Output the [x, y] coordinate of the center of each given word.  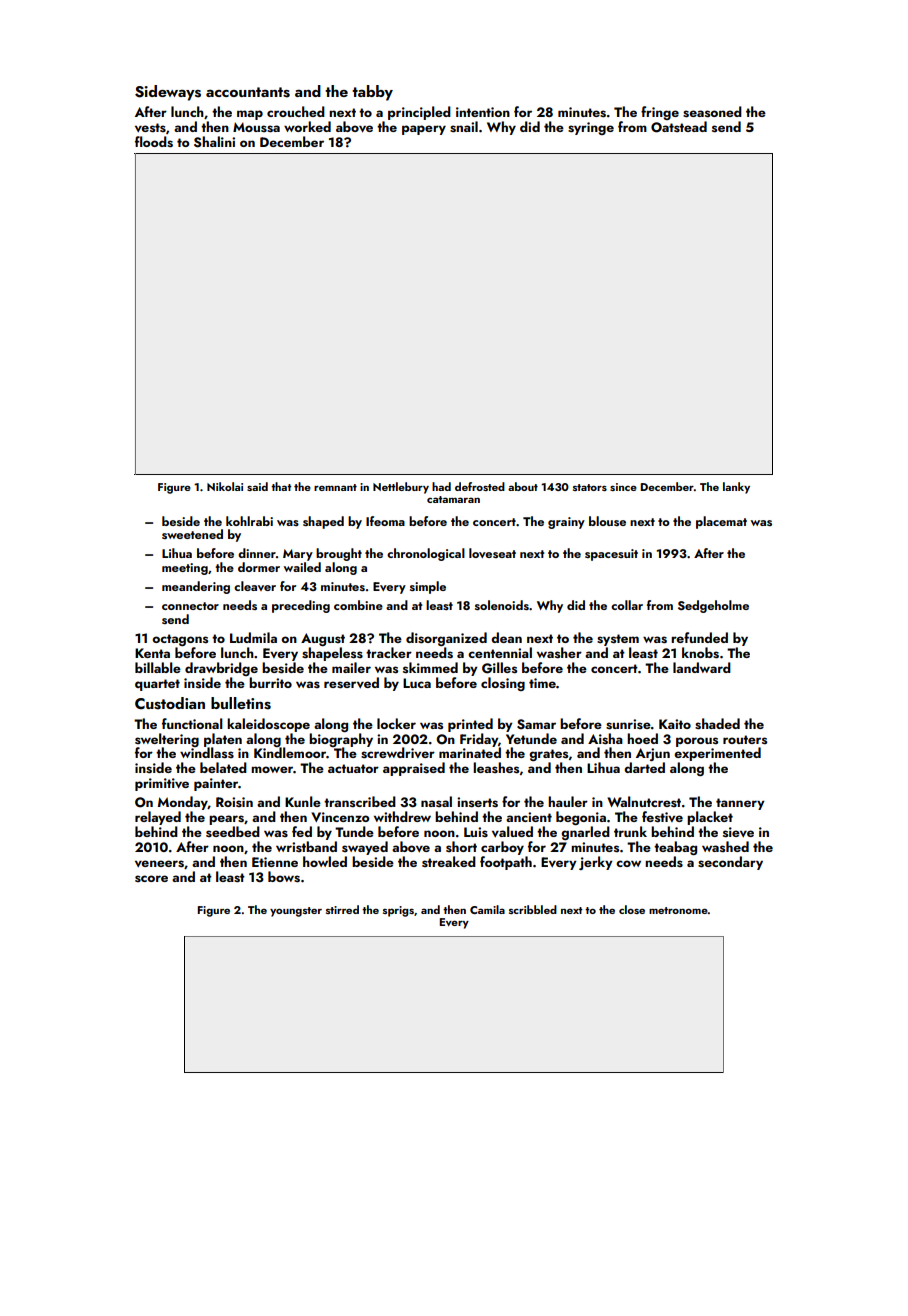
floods [154, 142]
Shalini [214, 142]
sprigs [398, 911]
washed [725, 846]
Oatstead [679, 127]
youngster [296, 912]
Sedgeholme [713, 606]
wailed [302, 567]
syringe [591, 128]
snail [464, 127]
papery [424, 130]
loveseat [492, 553]
